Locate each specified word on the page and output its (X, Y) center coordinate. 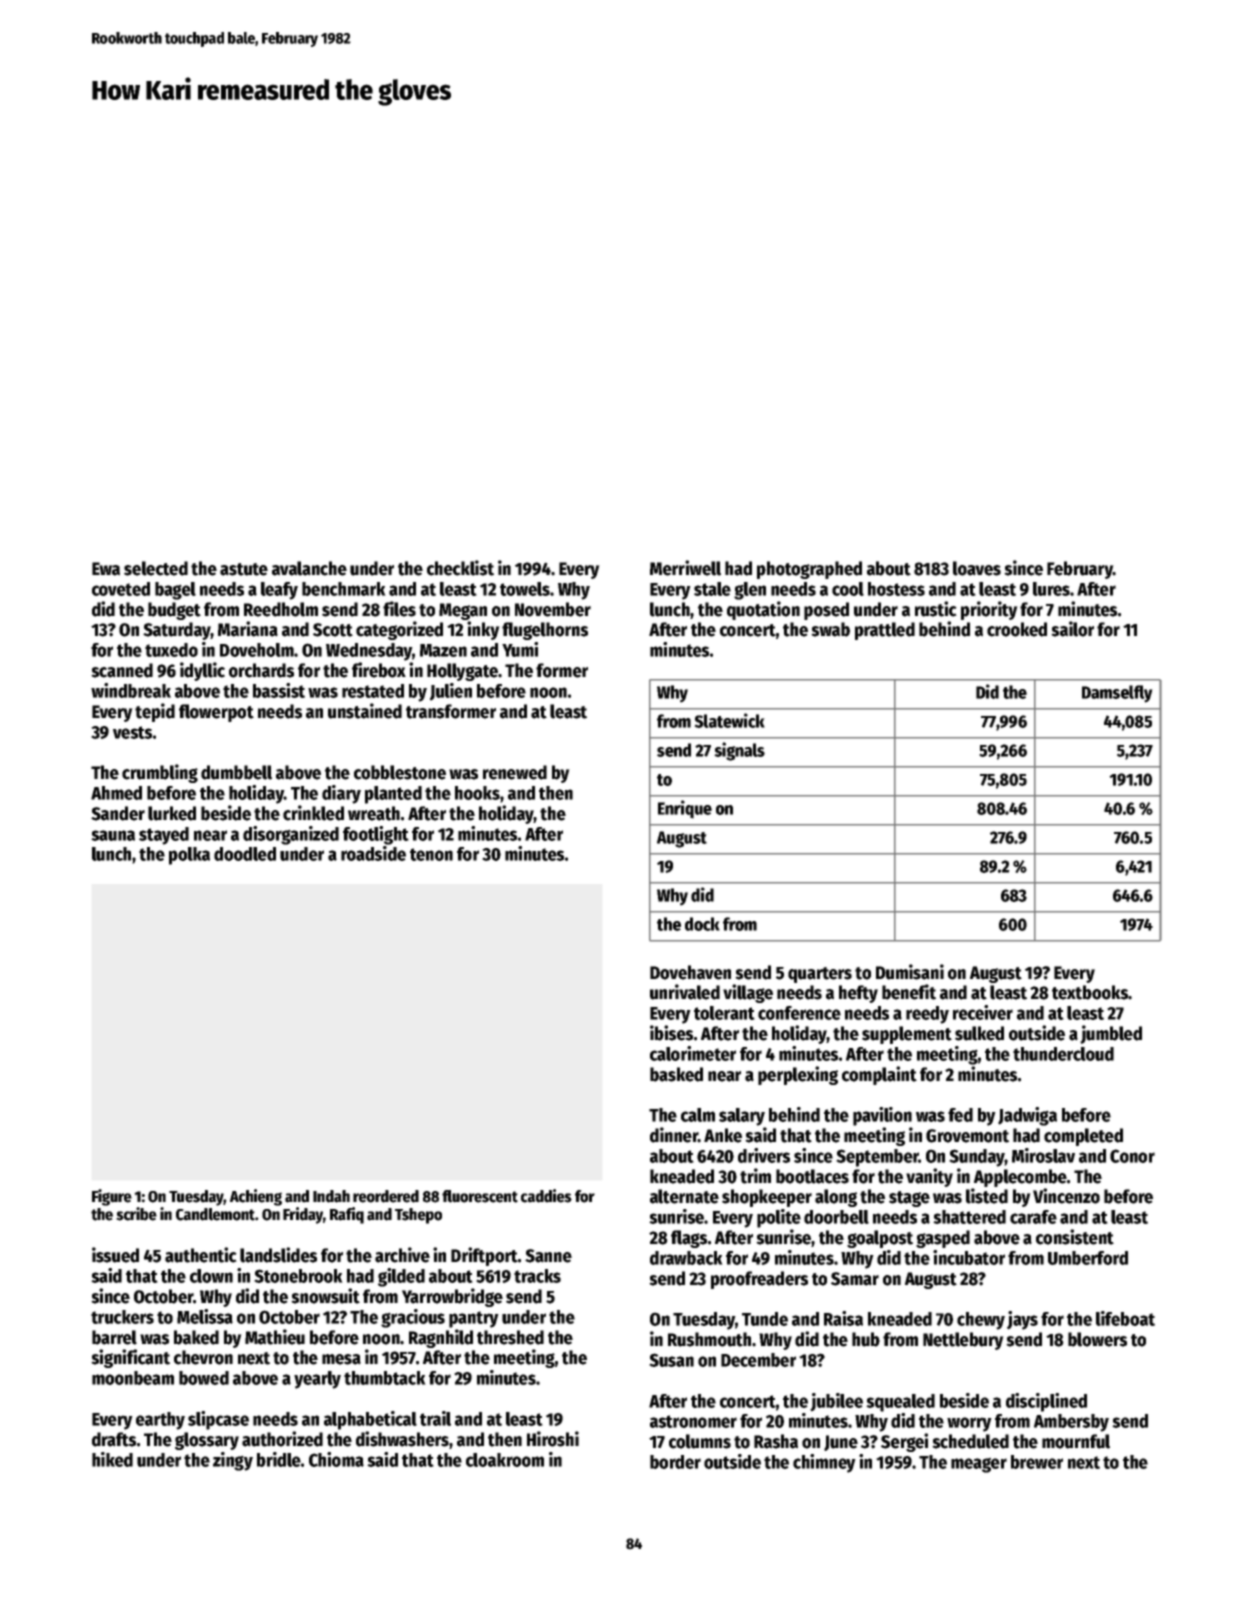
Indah (331, 1196)
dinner (674, 1135)
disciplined (1046, 1402)
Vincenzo (1066, 1196)
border (675, 1462)
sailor (1072, 629)
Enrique (685, 809)
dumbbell (236, 772)
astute (244, 569)
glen (750, 591)
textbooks (1090, 992)
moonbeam (133, 1378)
